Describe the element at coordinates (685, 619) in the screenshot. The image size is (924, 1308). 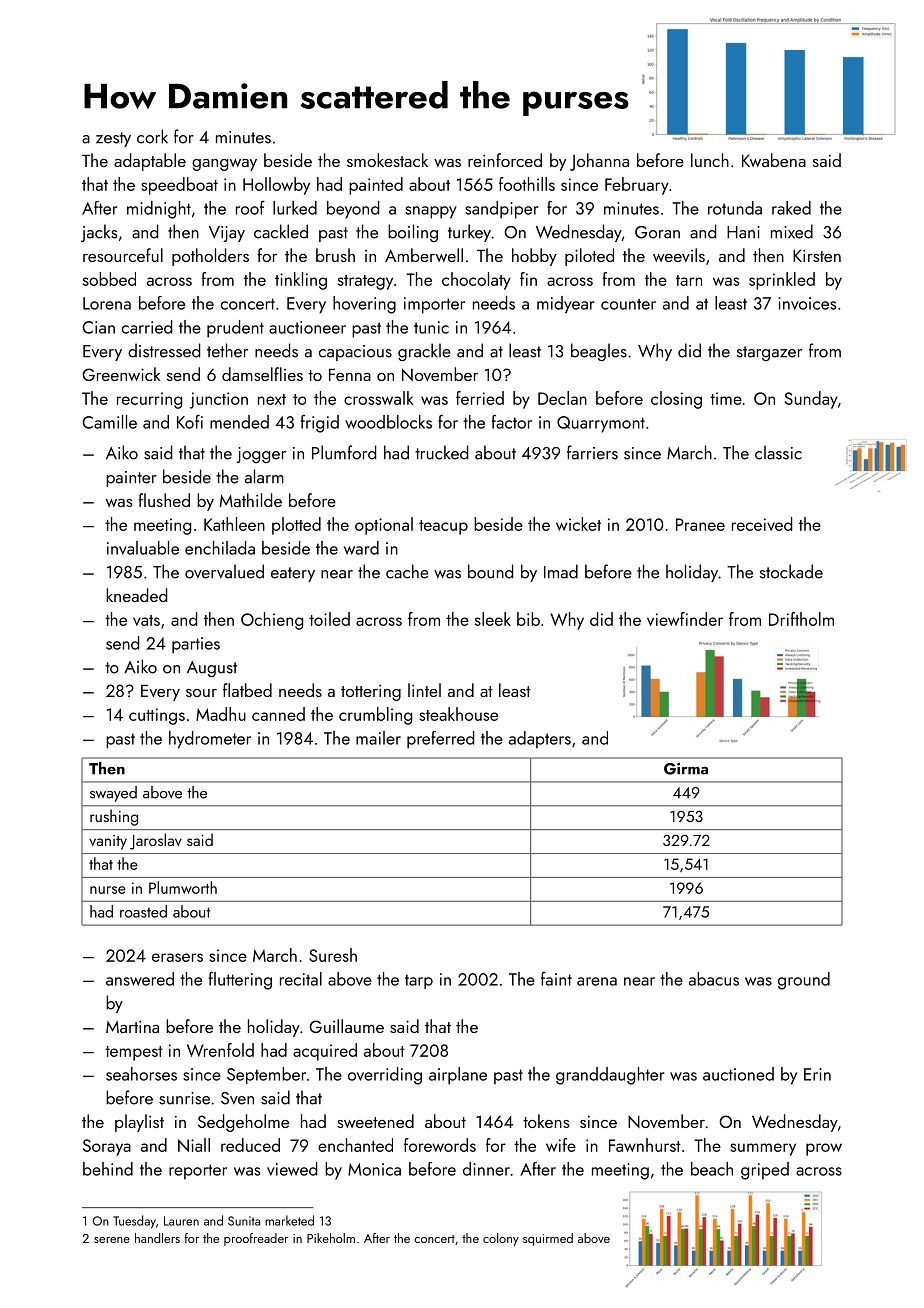
I see `viewfinder` at that location.
